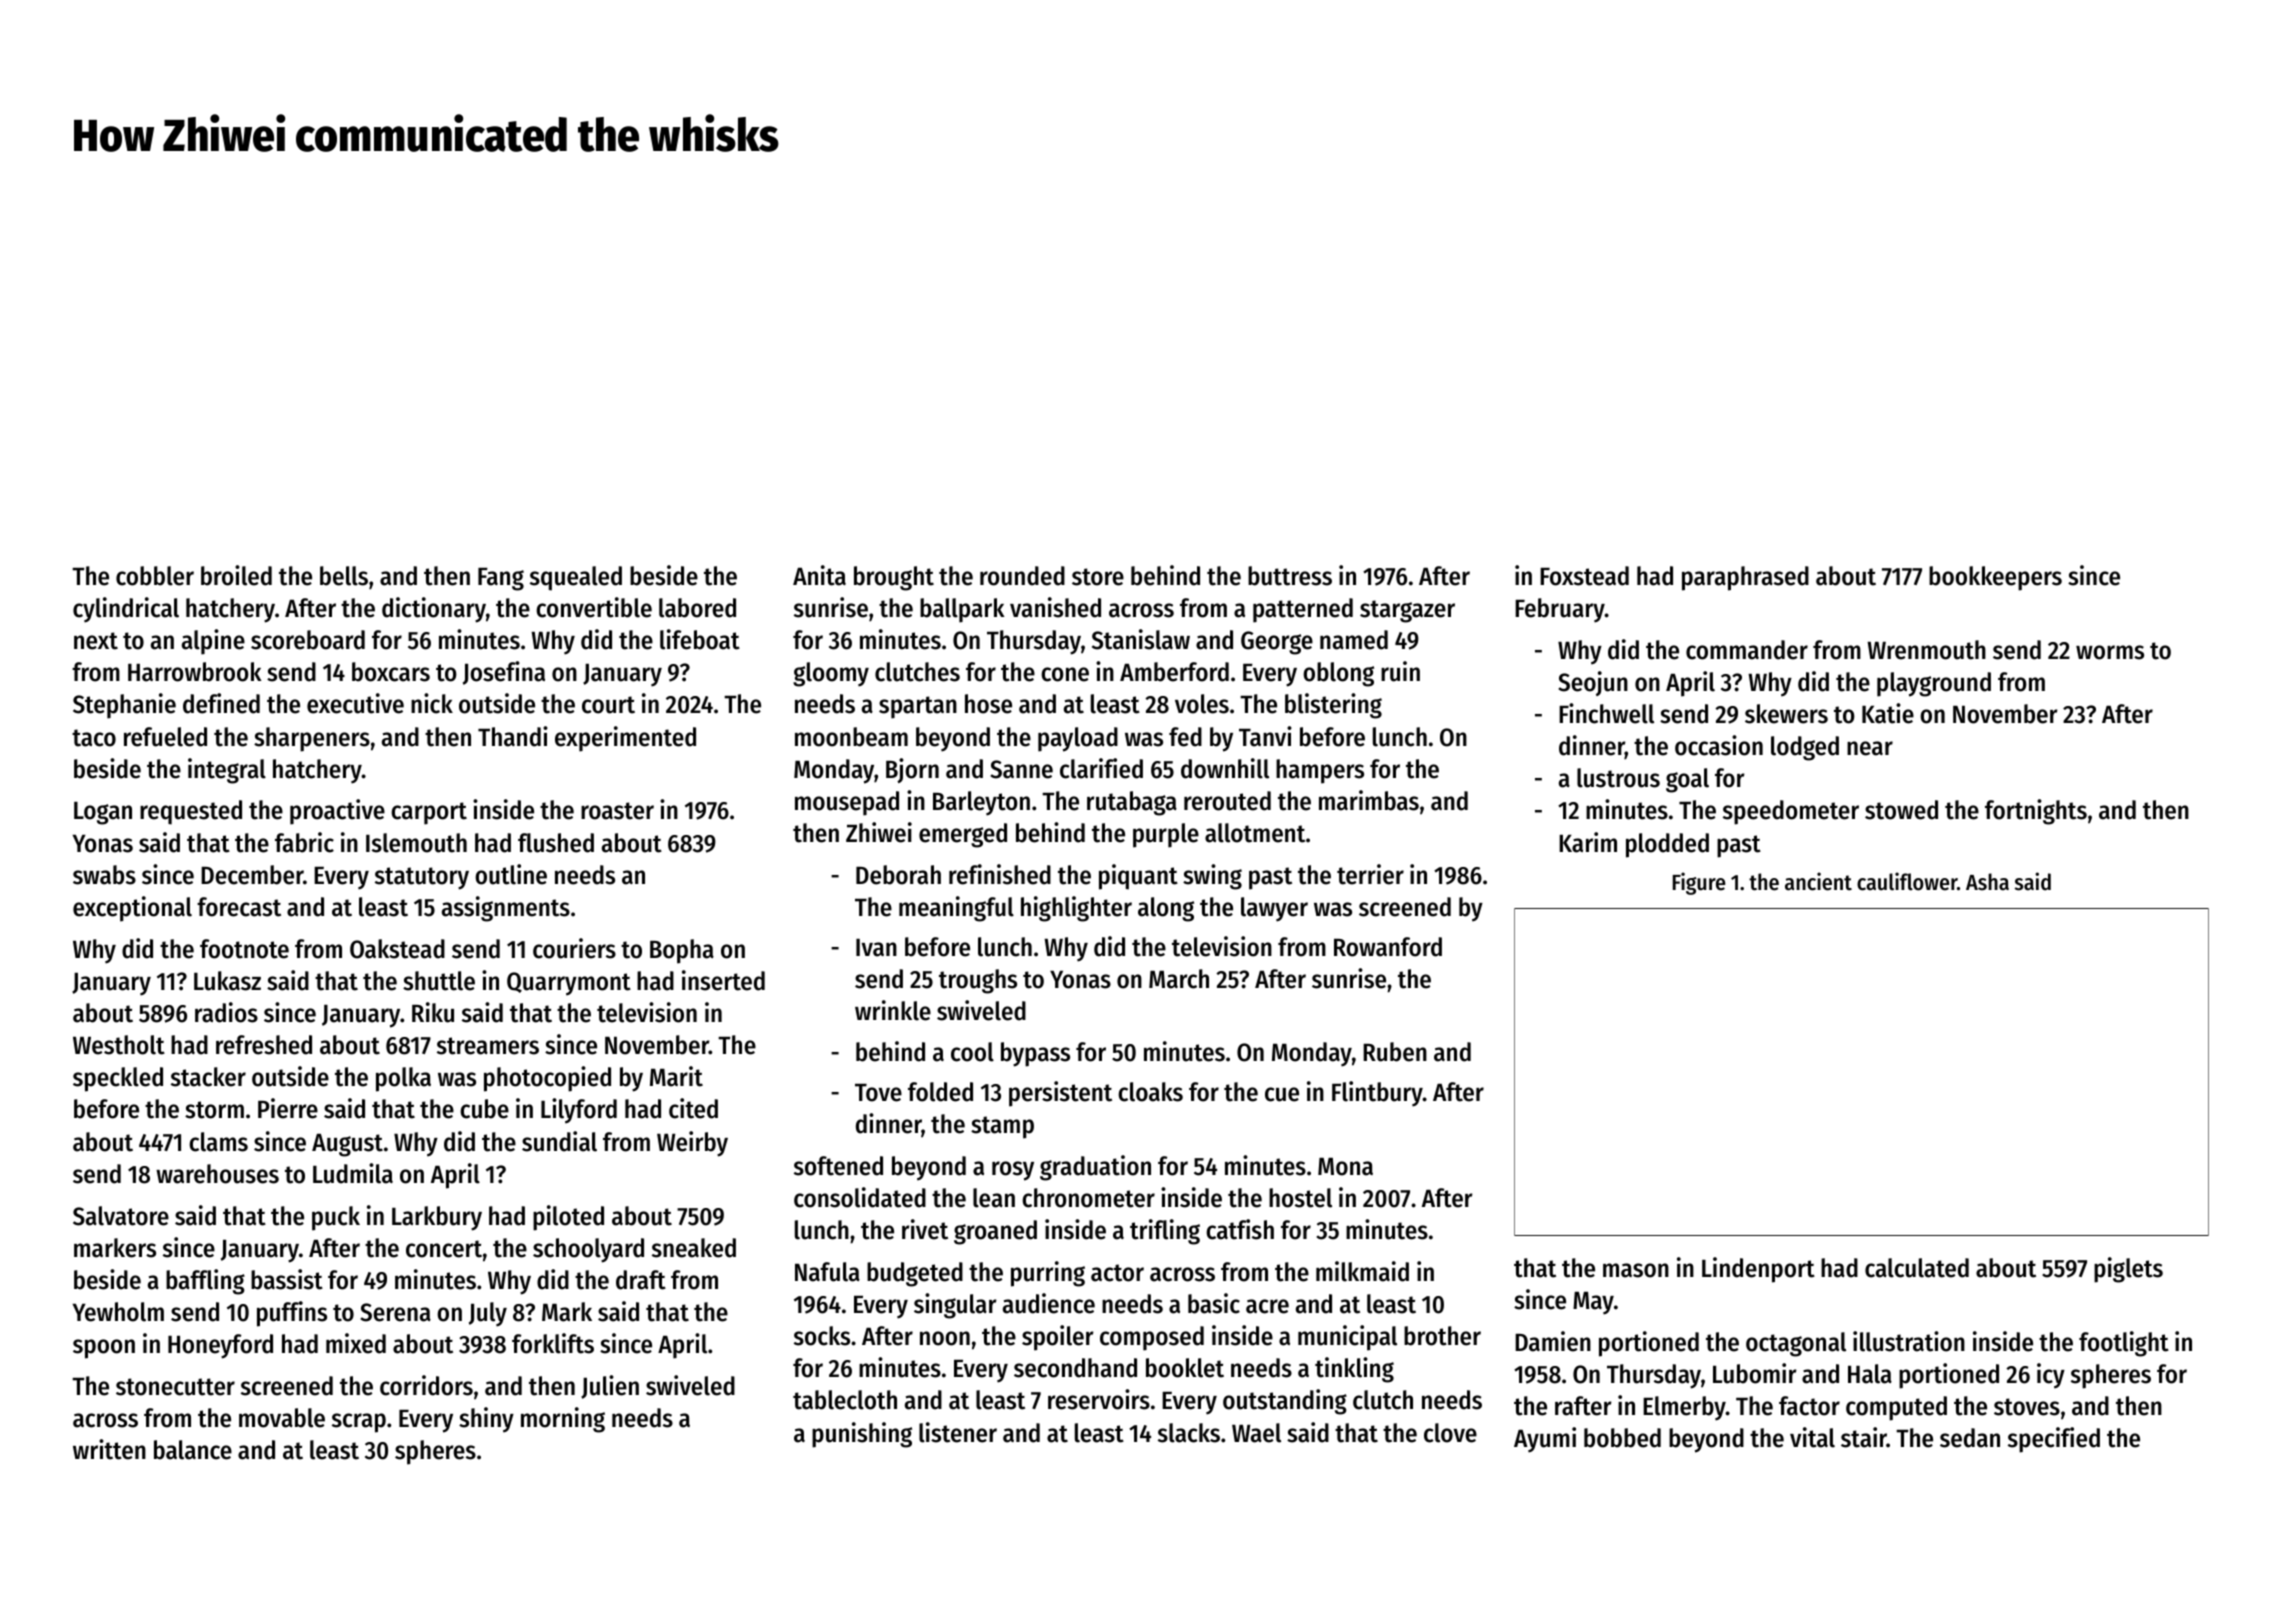 The image size is (2282, 1614). Describe the element at coordinates (1388, 947) in the document. I see `Rowanford` at that location.
